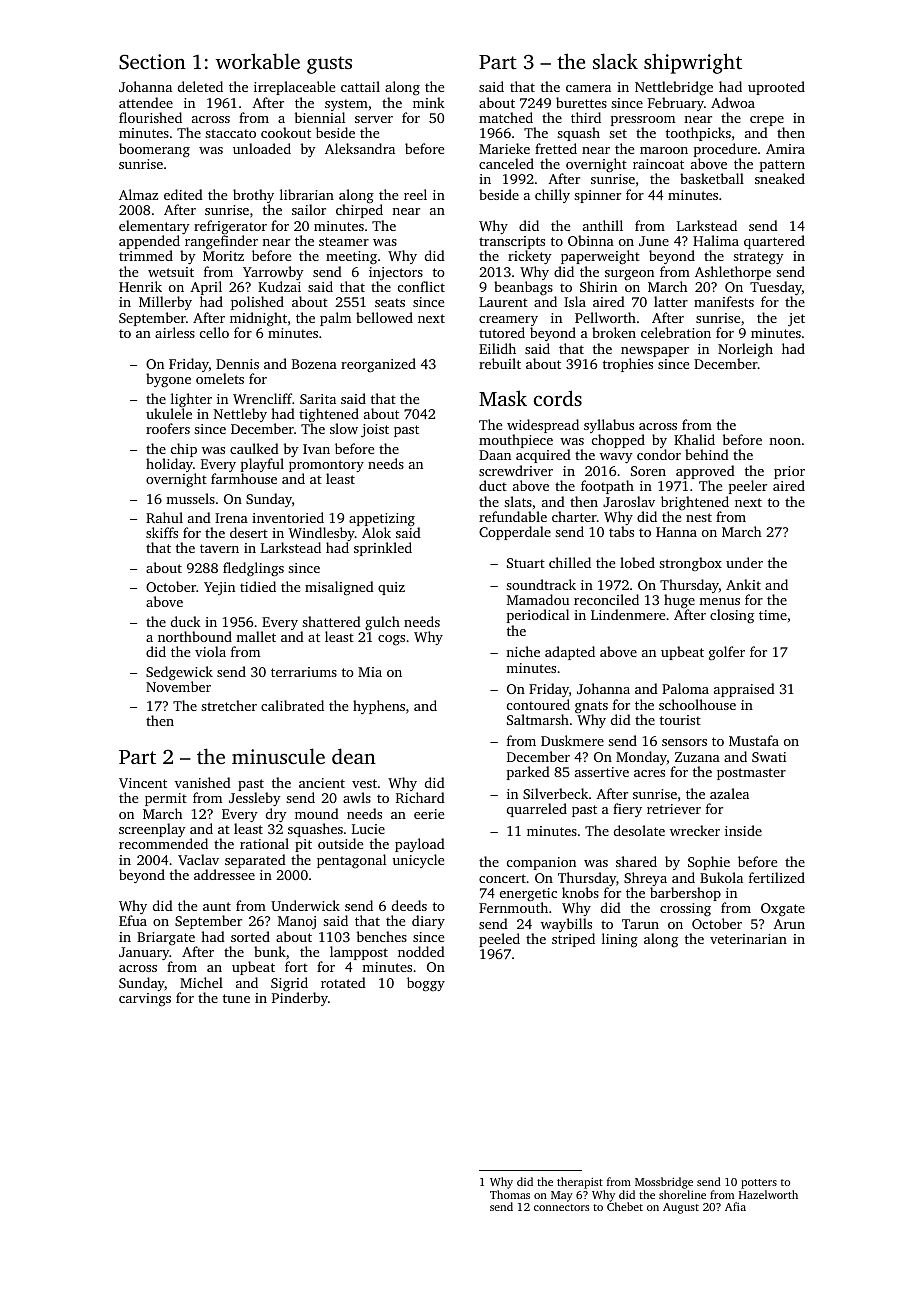 This image has width=924, height=1308. Describe the element at coordinates (203, 782) in the image. I see `vanished` at that location.
